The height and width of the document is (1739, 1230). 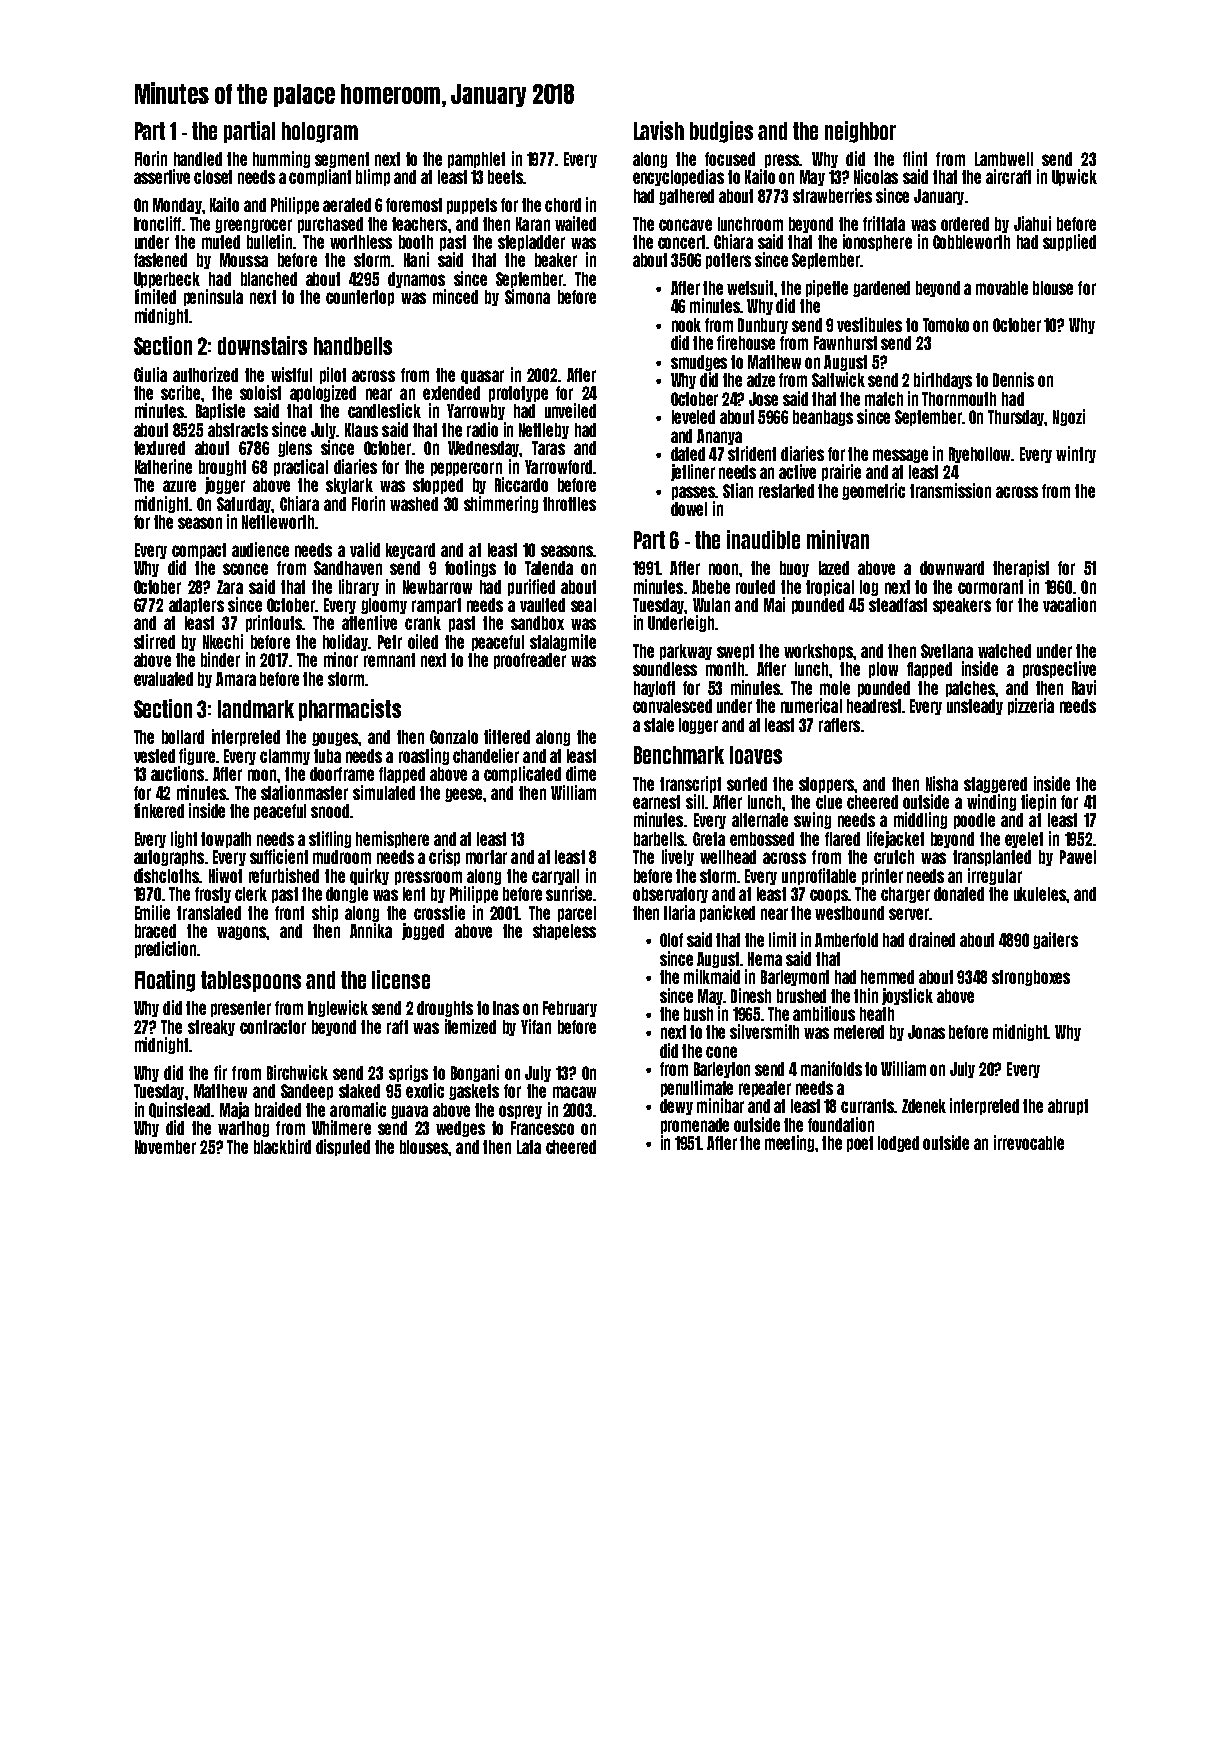 What do you see at coordinates (437, 587) in the document?
I see `Newbarrow` at bounding box center [437, 587].
